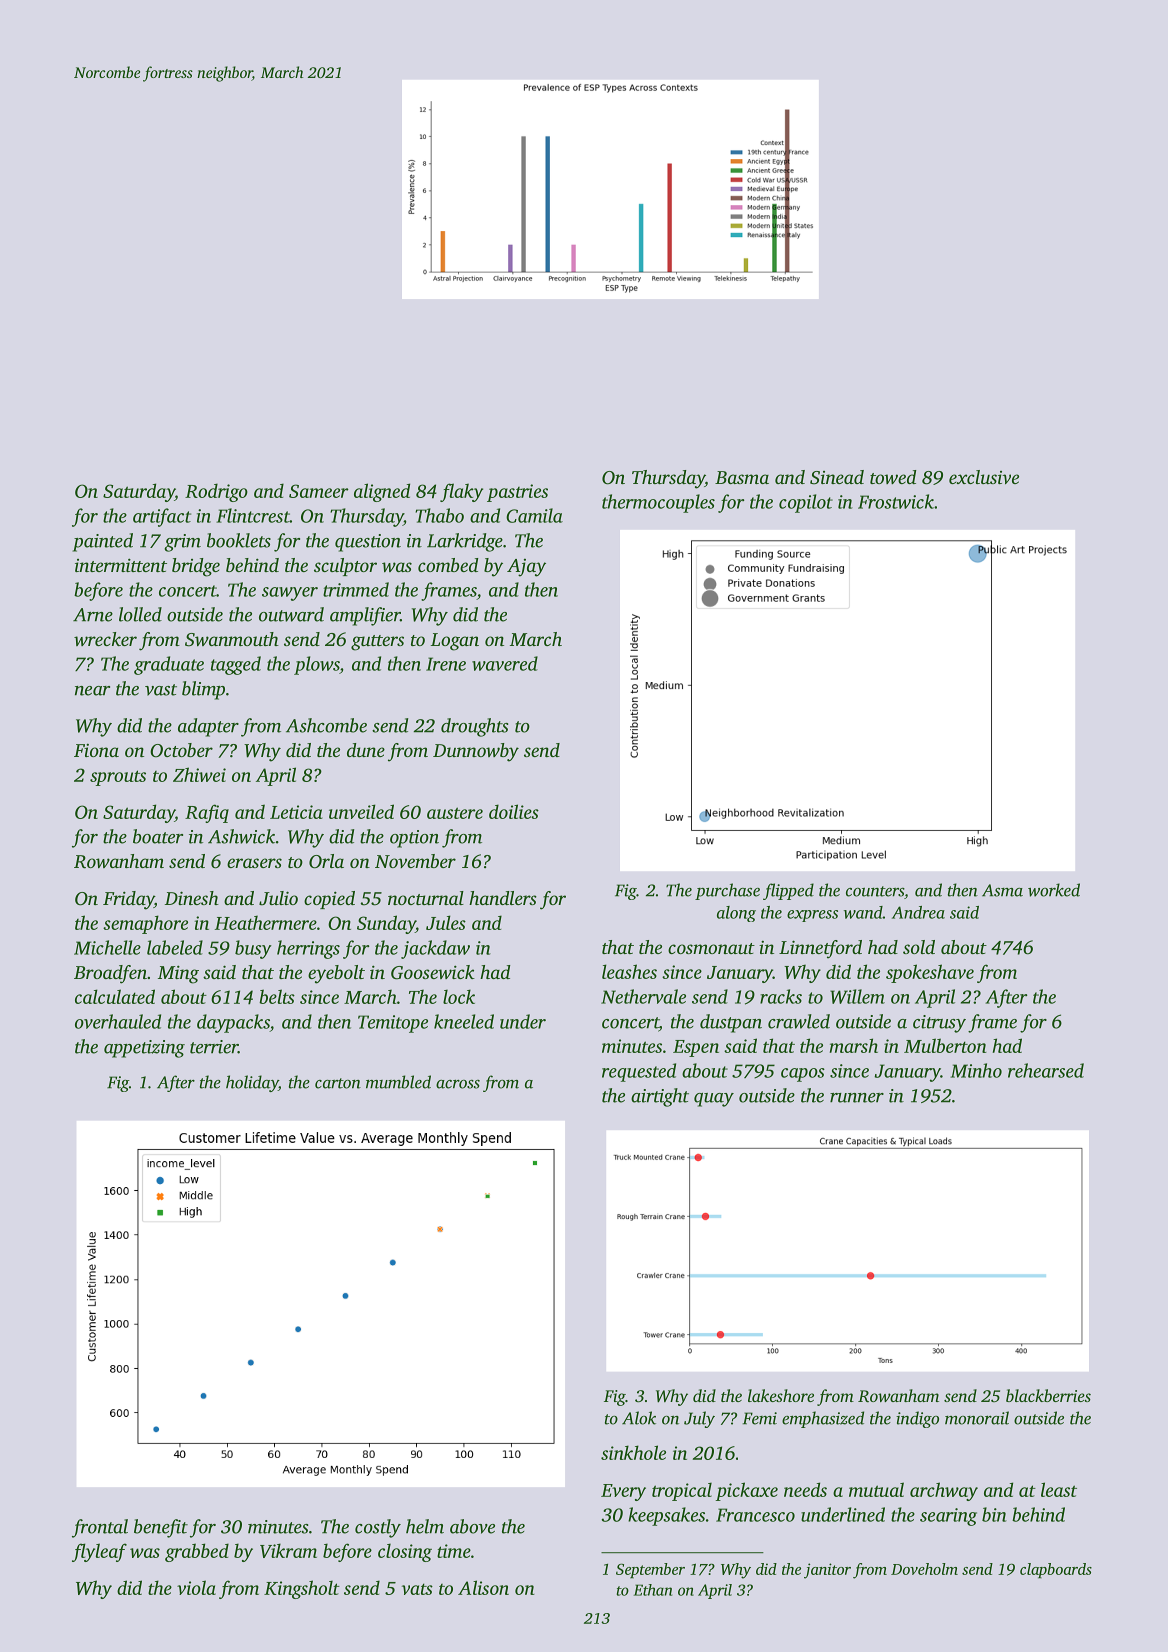 The width and height of the screenshot is (1168, 1652). What do you see at coordinates (781, 1395) in the screenshot?
I see `lakeshore` at bounding box center [781, 1395].
